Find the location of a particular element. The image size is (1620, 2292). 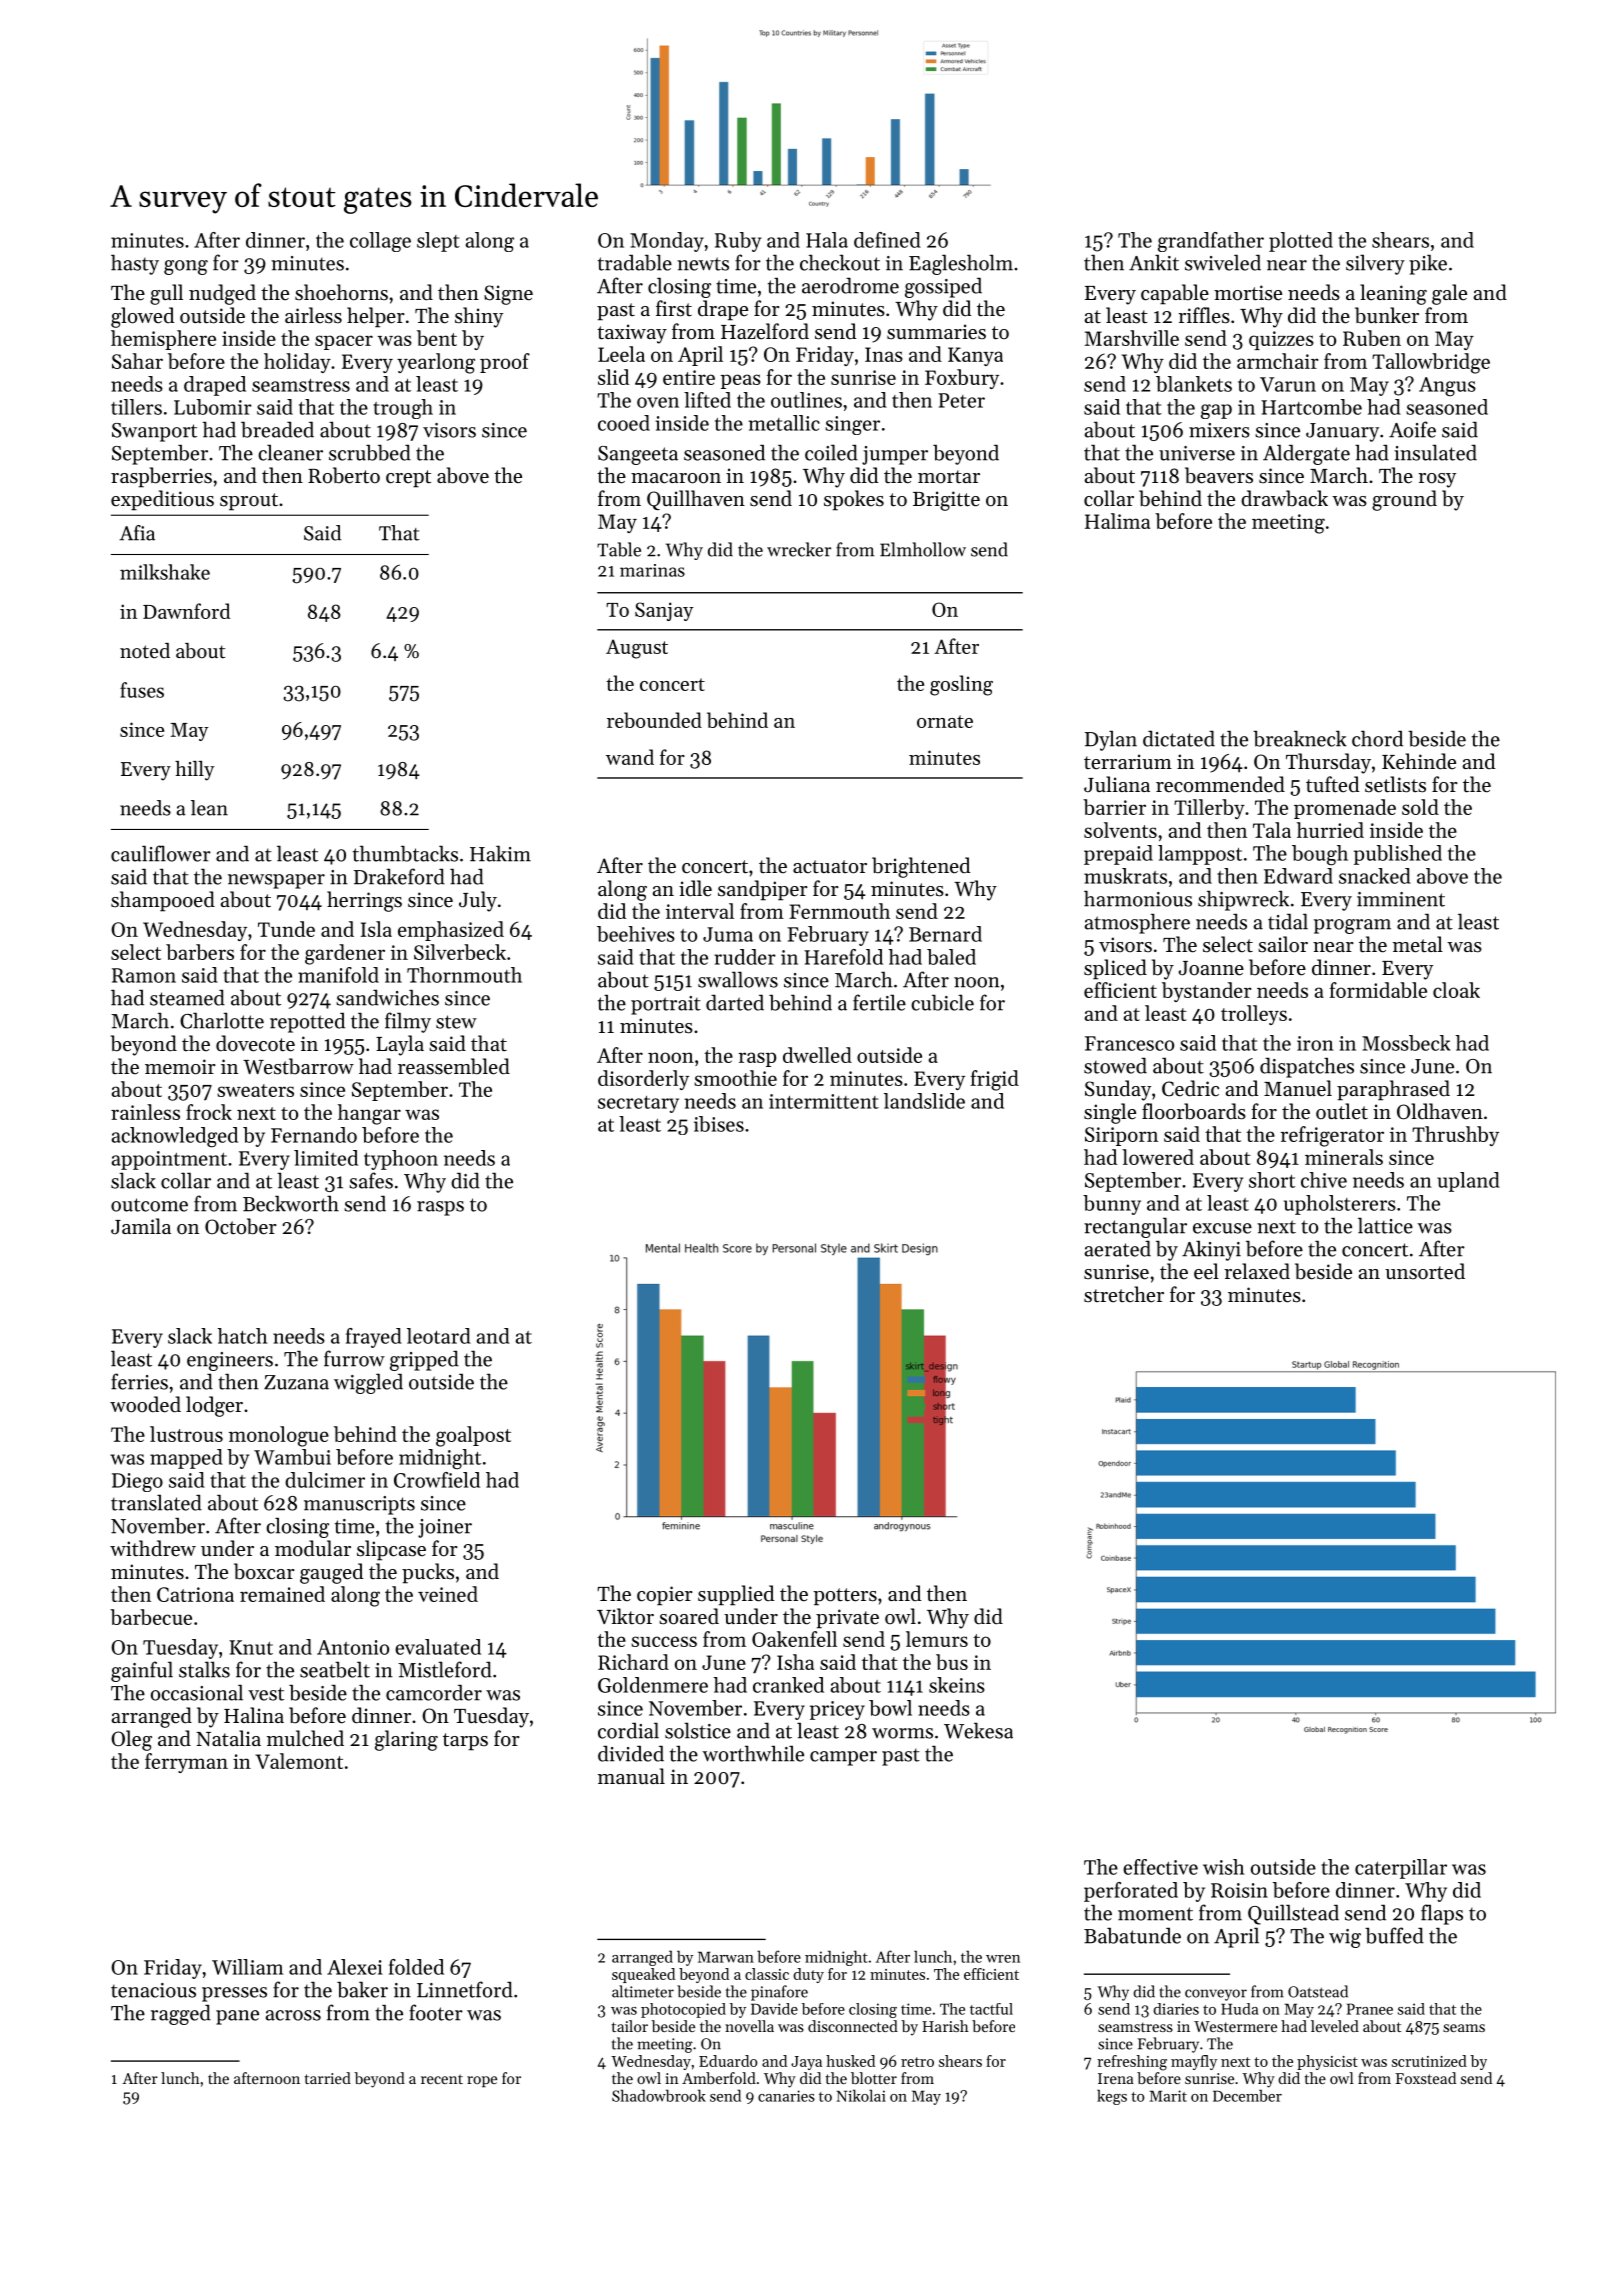

potters is located at coordinates (845, 1597).
